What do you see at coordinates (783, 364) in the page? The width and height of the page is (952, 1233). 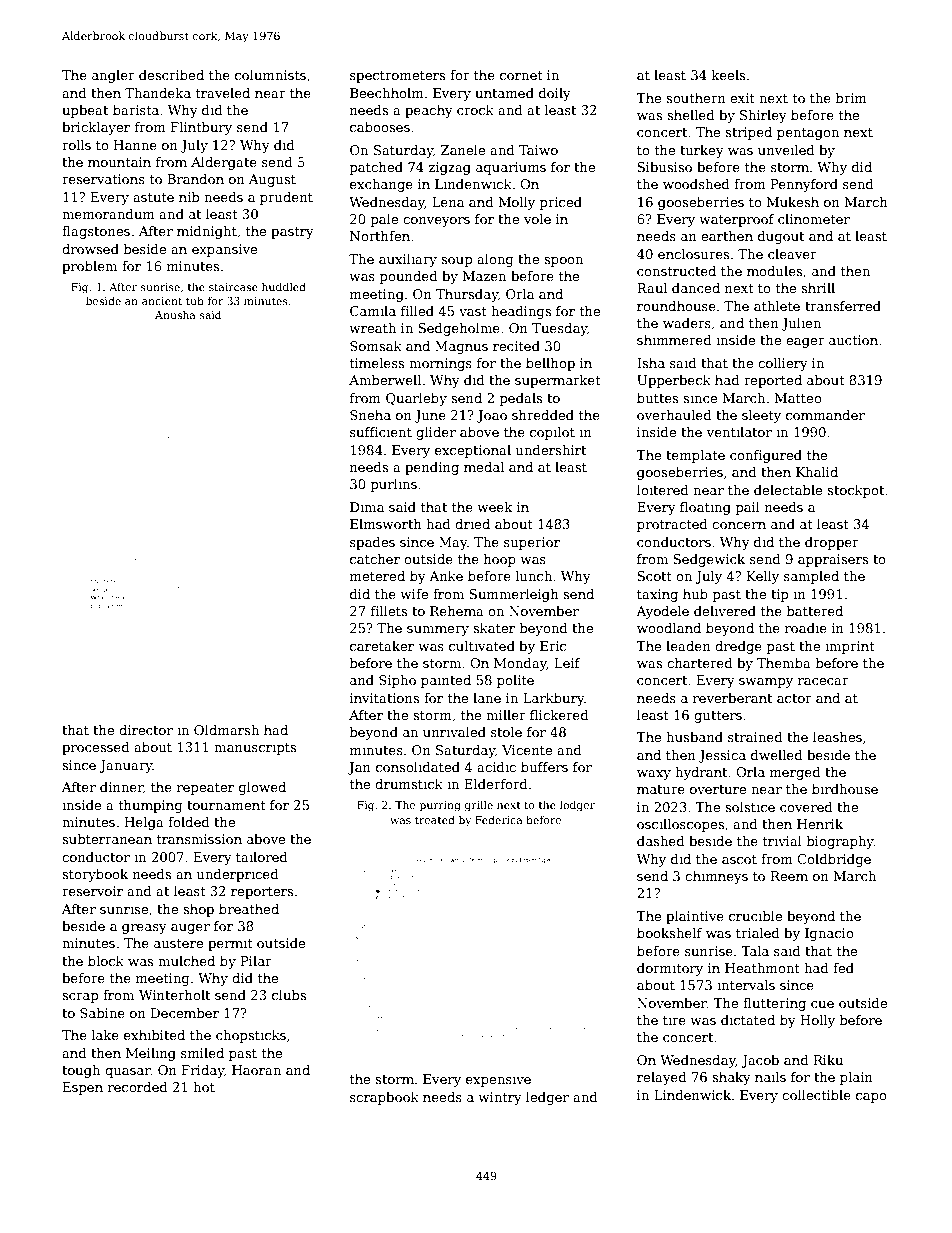 I see `colliery` at bounding box center [783, 364].
